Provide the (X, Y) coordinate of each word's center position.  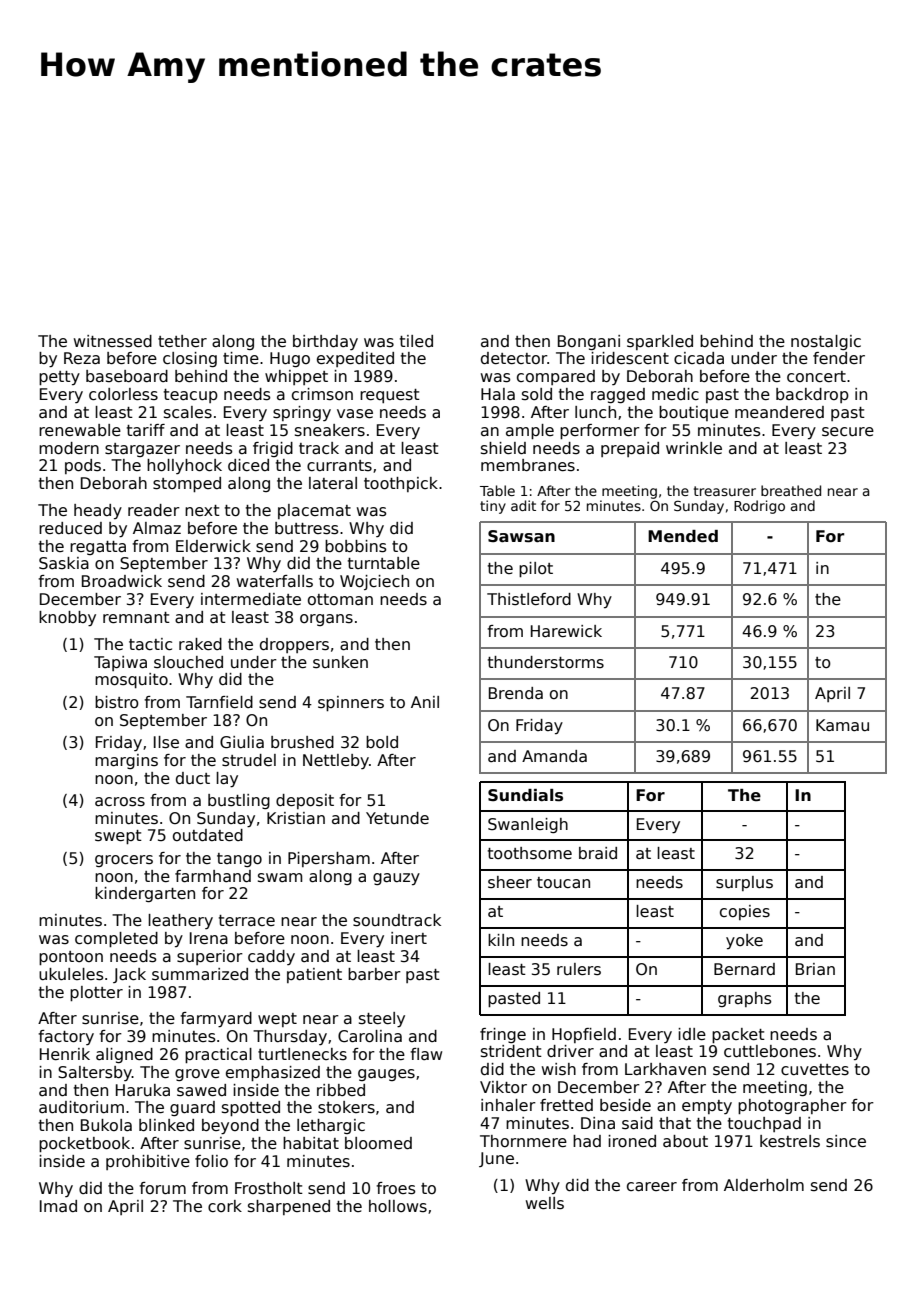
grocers (124, 861)
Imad (58, 1206)
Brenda (516, 693)
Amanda (554, 756)
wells (545, 1203)
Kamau (842, 725)
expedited (355, 359)
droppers (294, 645)
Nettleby (336, 761)
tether (182, 341)
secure (848, 432)
